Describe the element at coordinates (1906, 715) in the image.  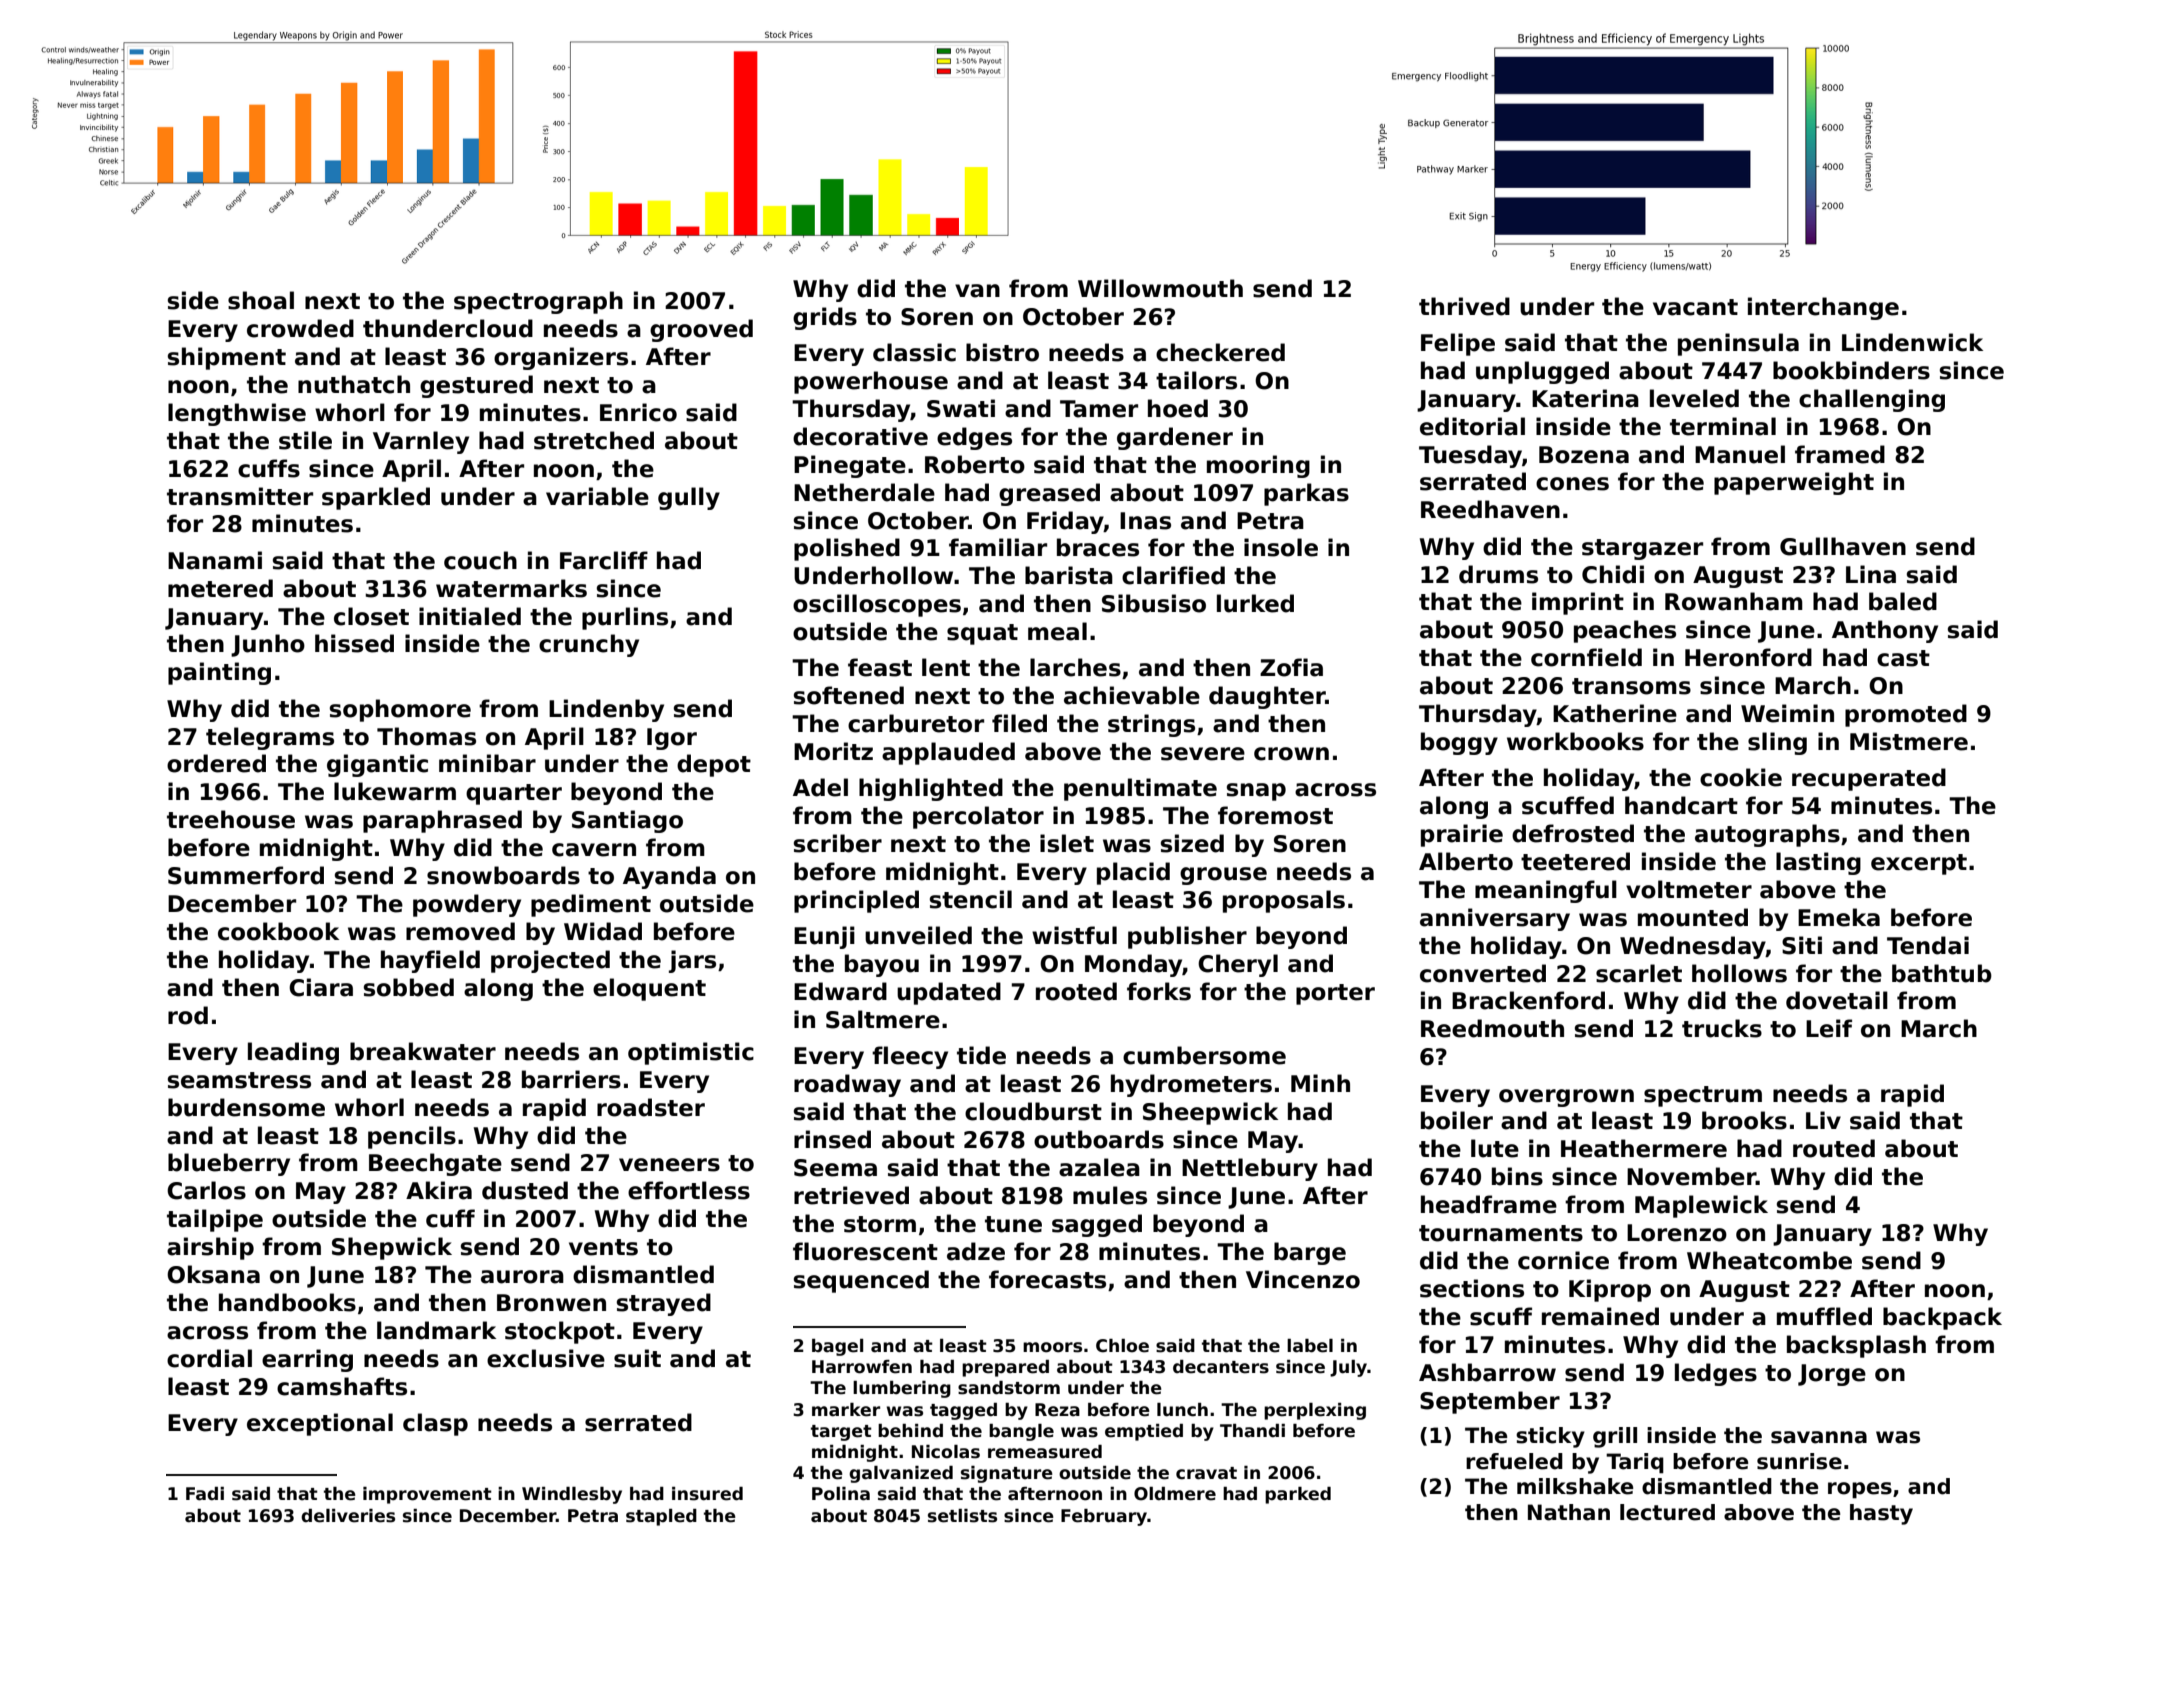
I see `promoted` at that location.
